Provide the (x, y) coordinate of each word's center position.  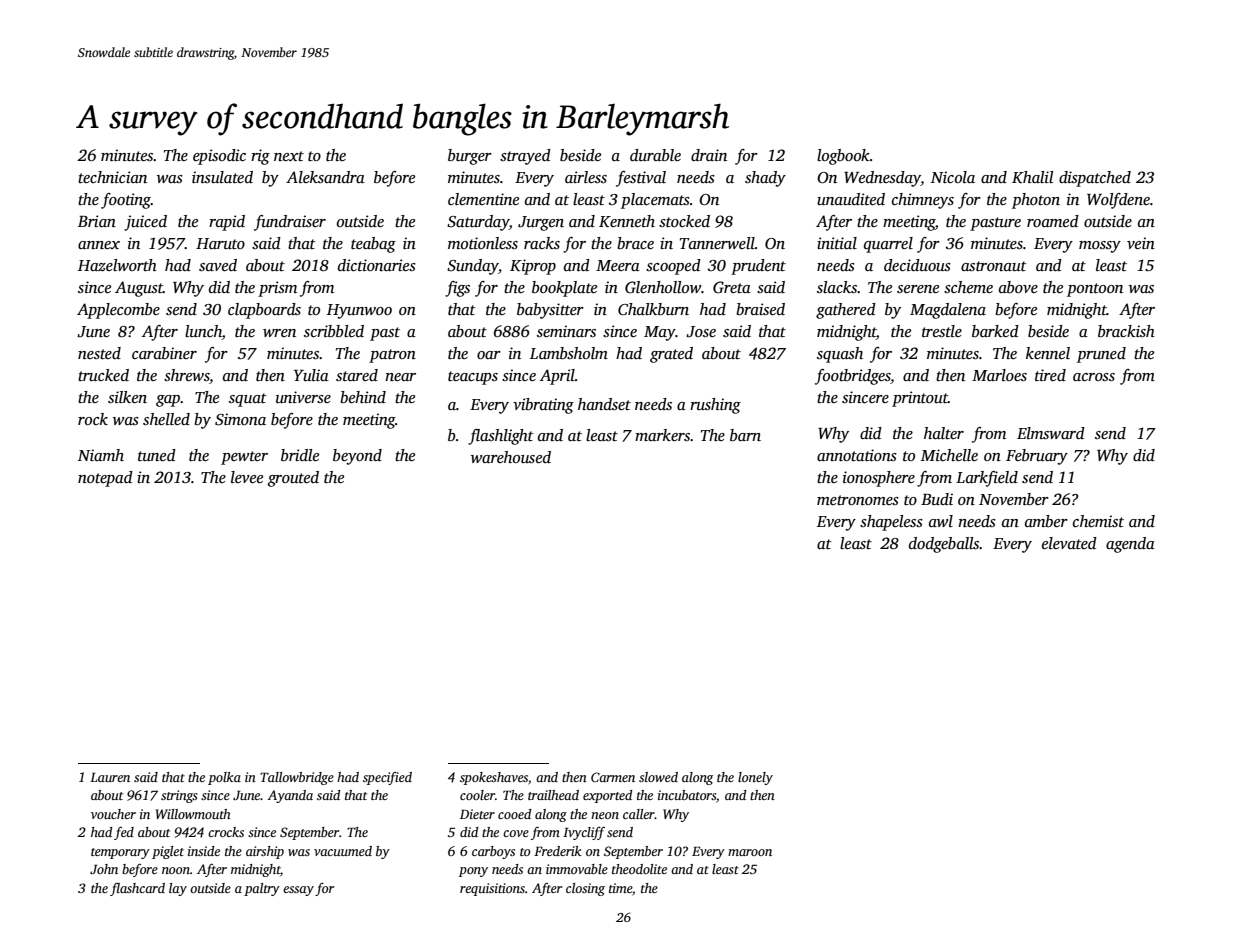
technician (112, 177)
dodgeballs (944, 545)
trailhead (553, 795)
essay (298, 891)
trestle (942, 331)
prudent (758, 267)
